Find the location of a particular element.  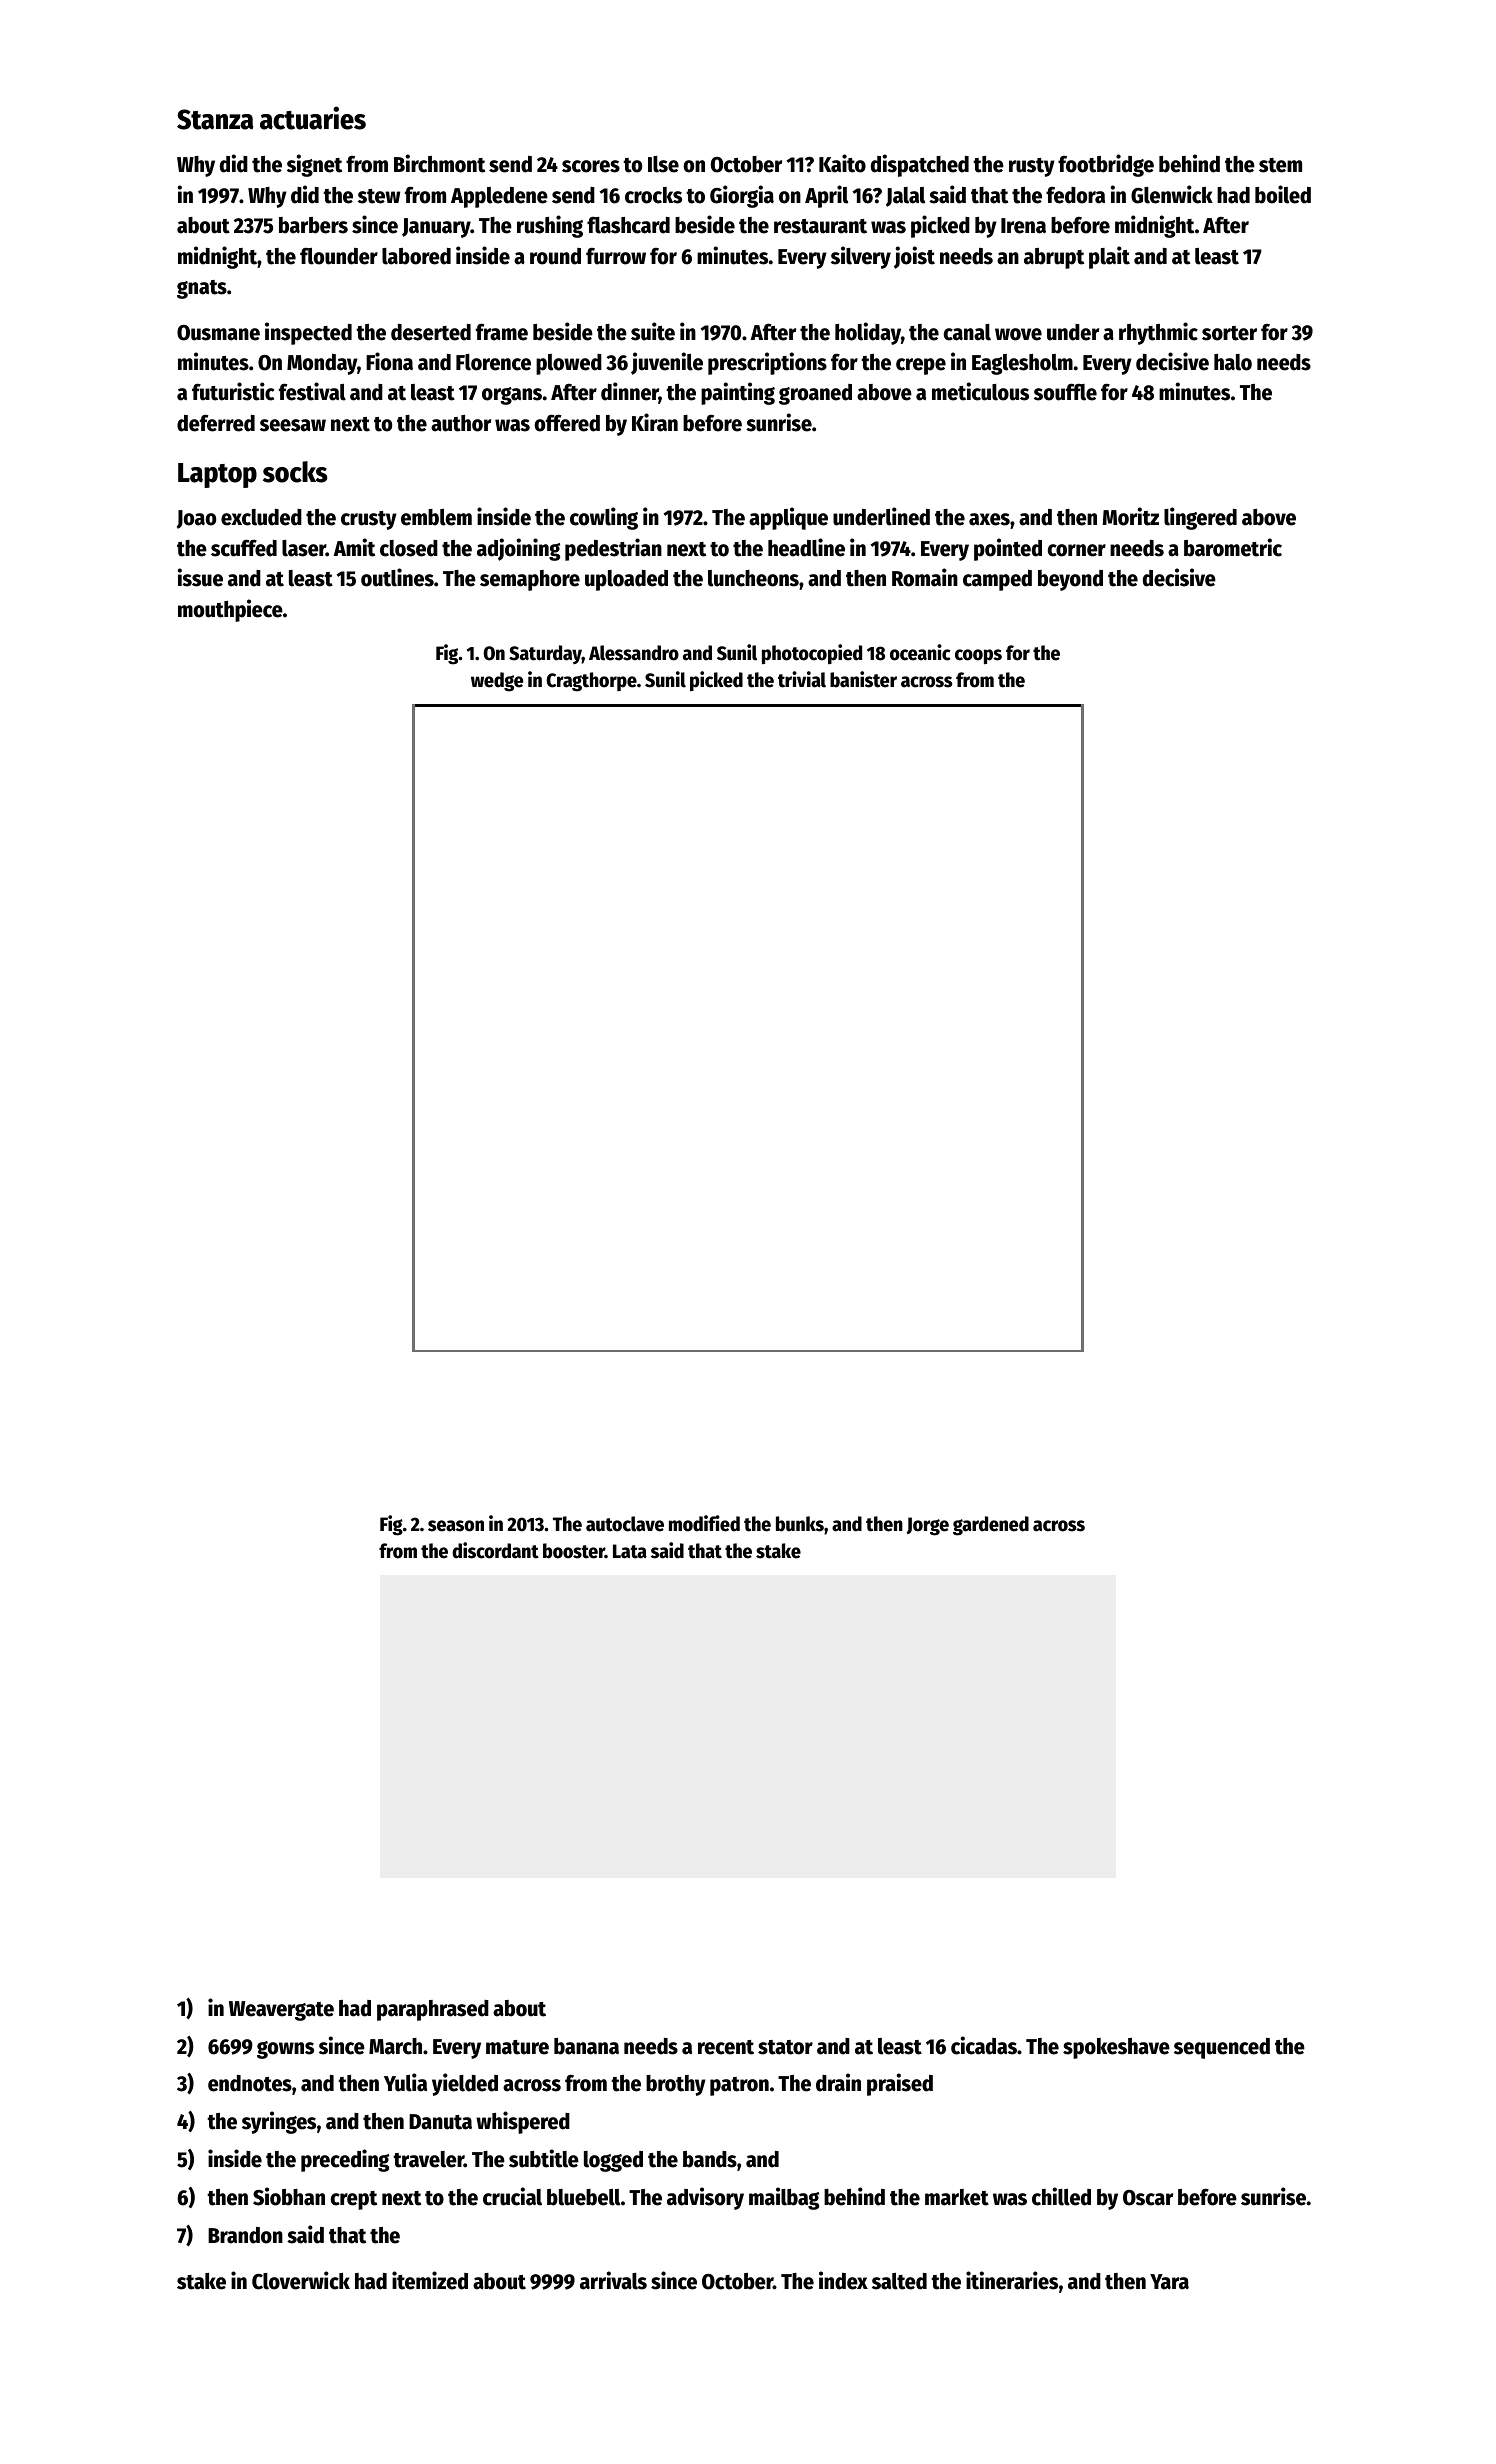

mouthpiece is located at coordinates (230, 610).
